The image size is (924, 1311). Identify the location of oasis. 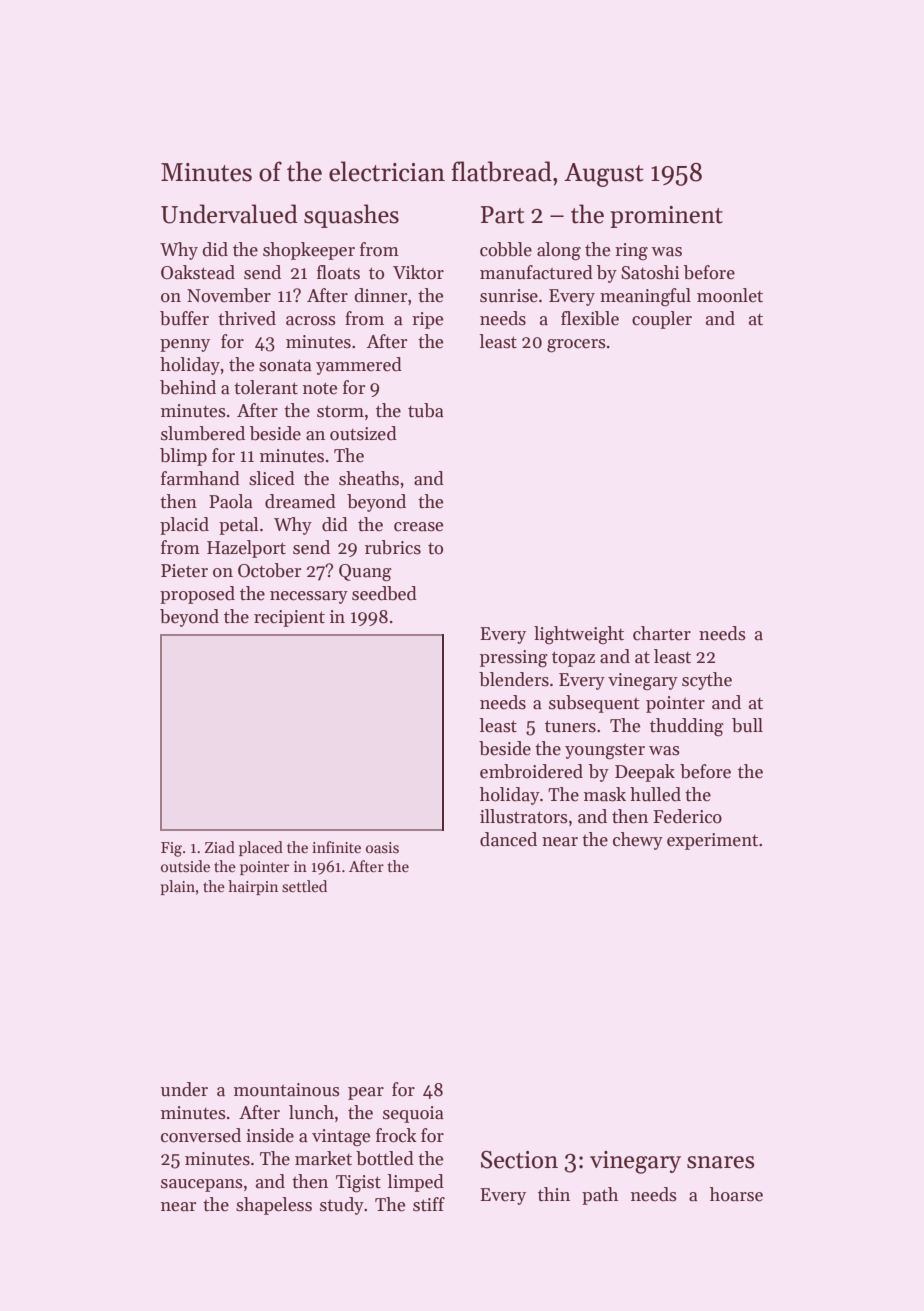
(382, 847).
